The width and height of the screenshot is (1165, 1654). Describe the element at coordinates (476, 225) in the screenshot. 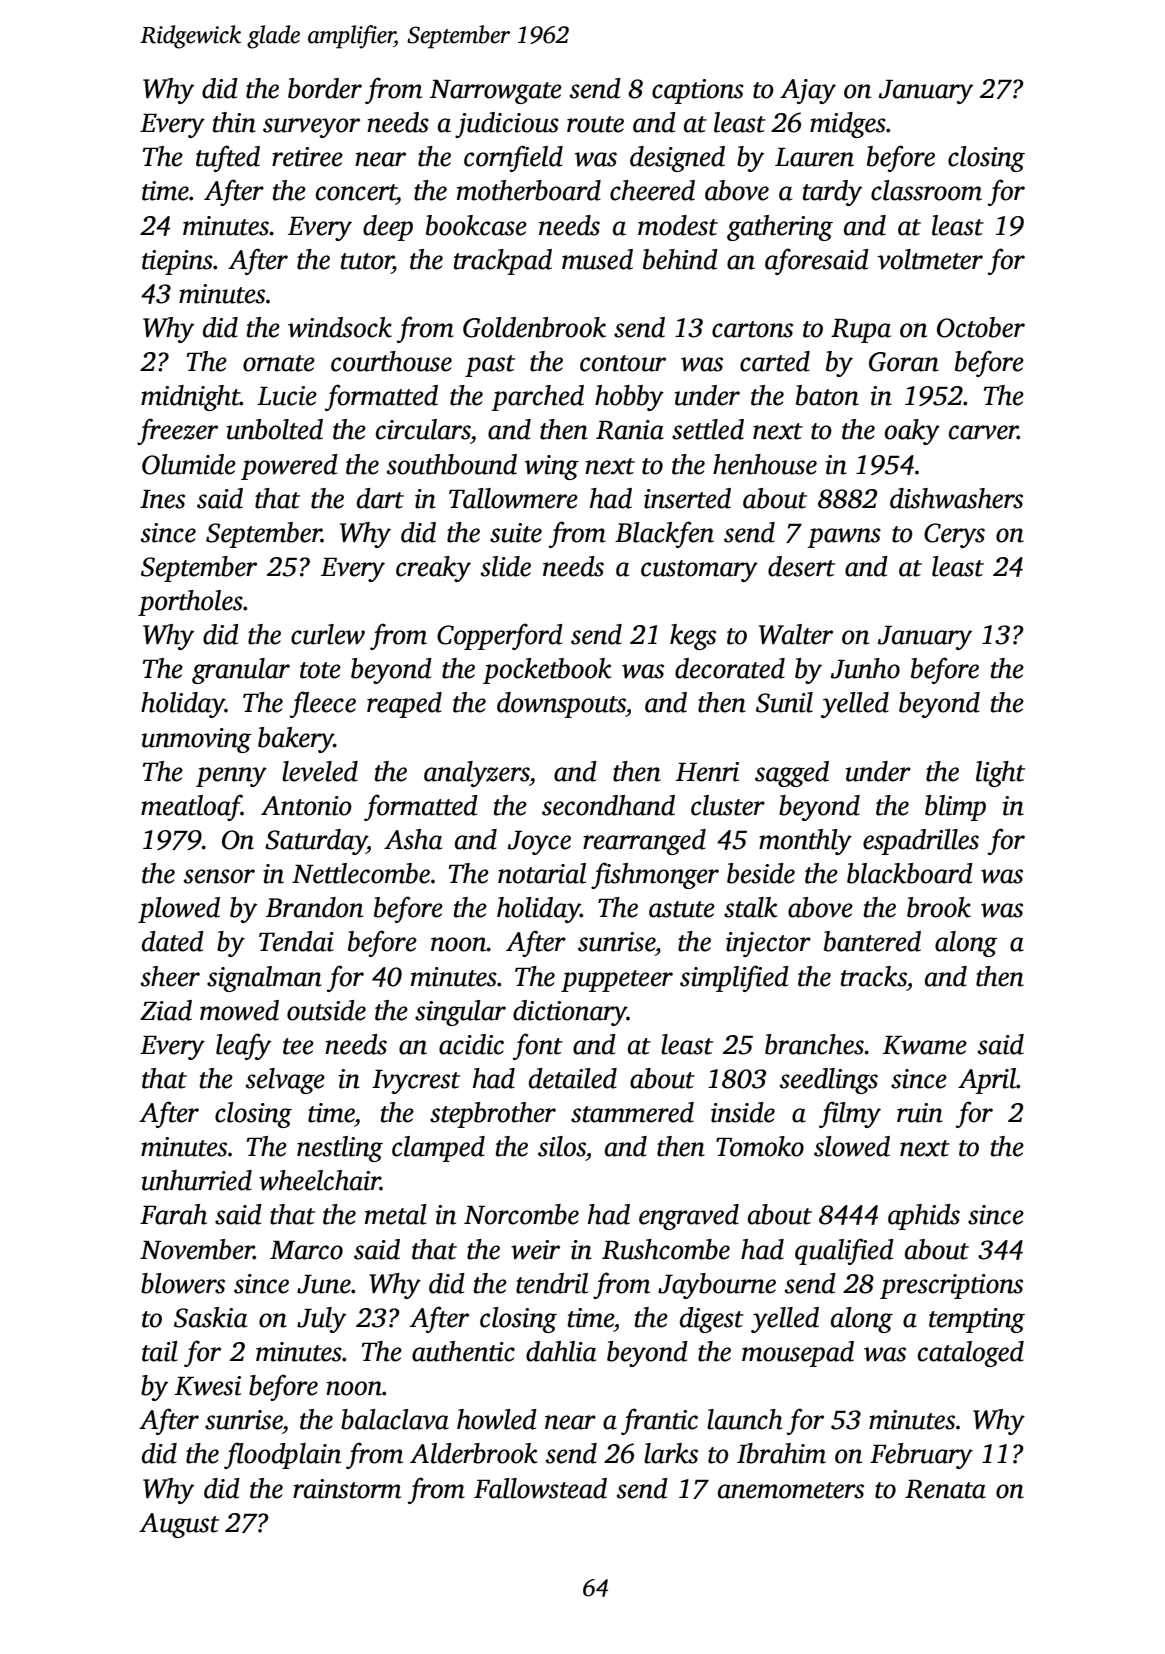

I see `bookcase` at that location.
